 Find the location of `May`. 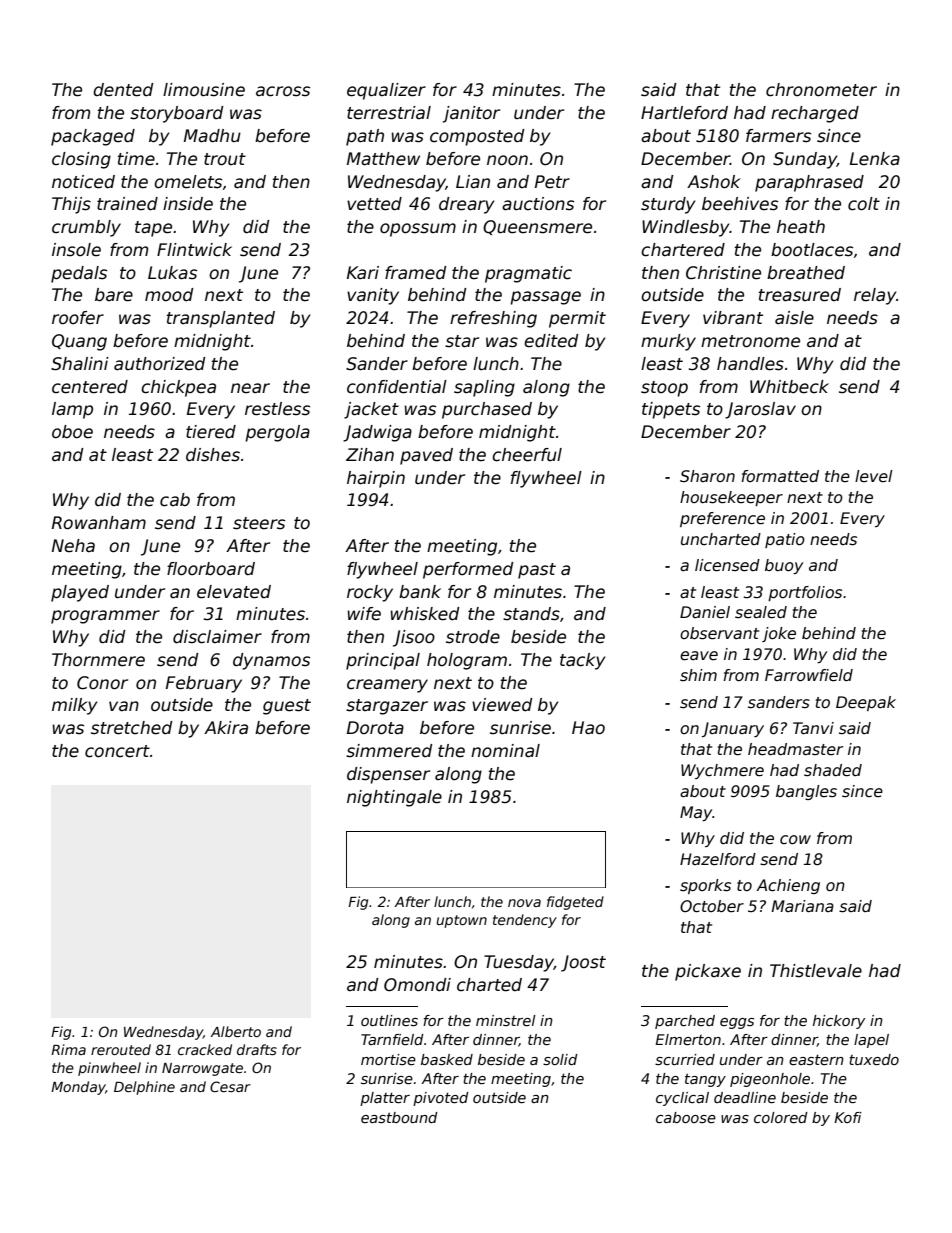

May is located at coordinates (696, 813).
